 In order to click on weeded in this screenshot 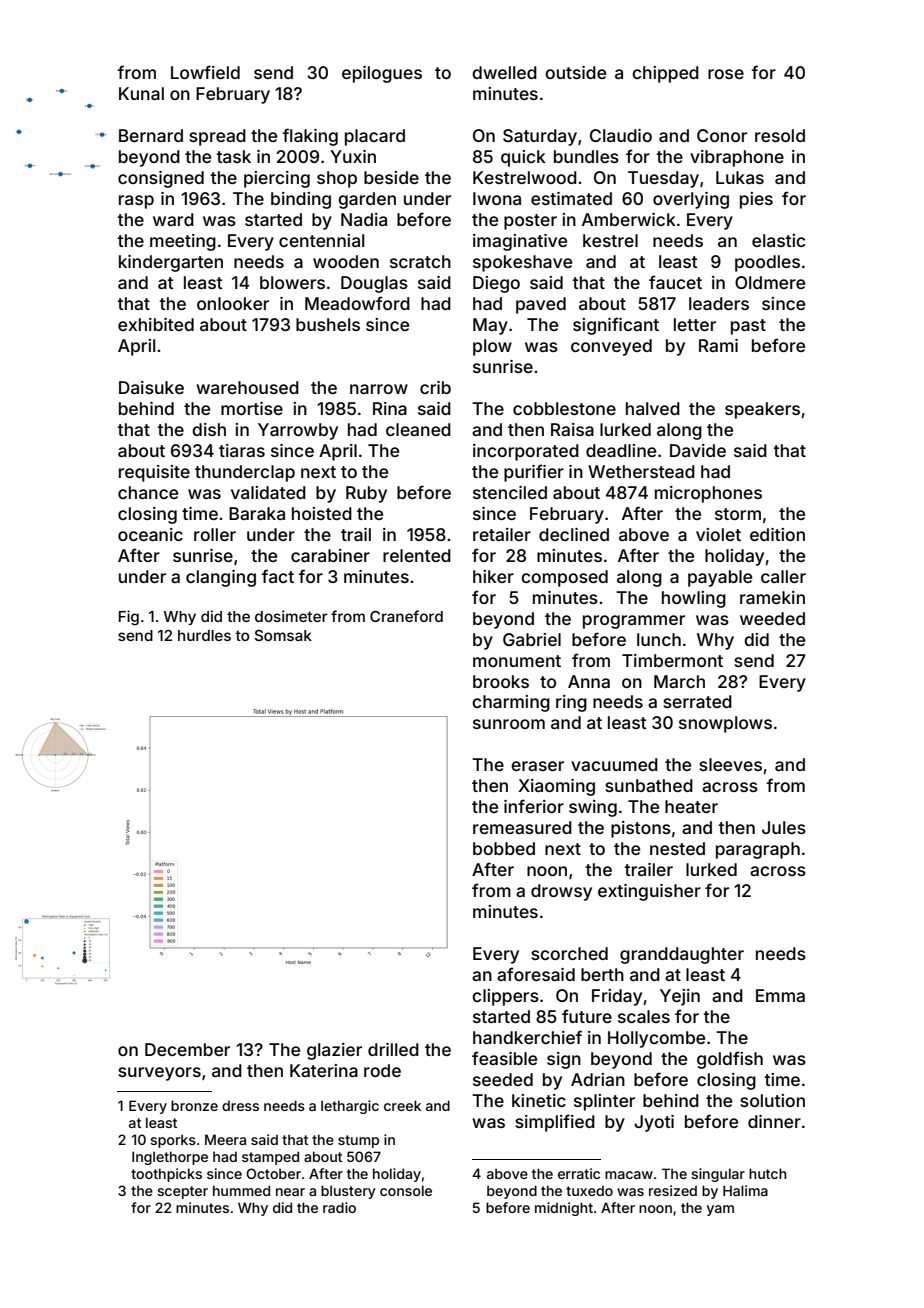, I will do `click(772, 618)`.
